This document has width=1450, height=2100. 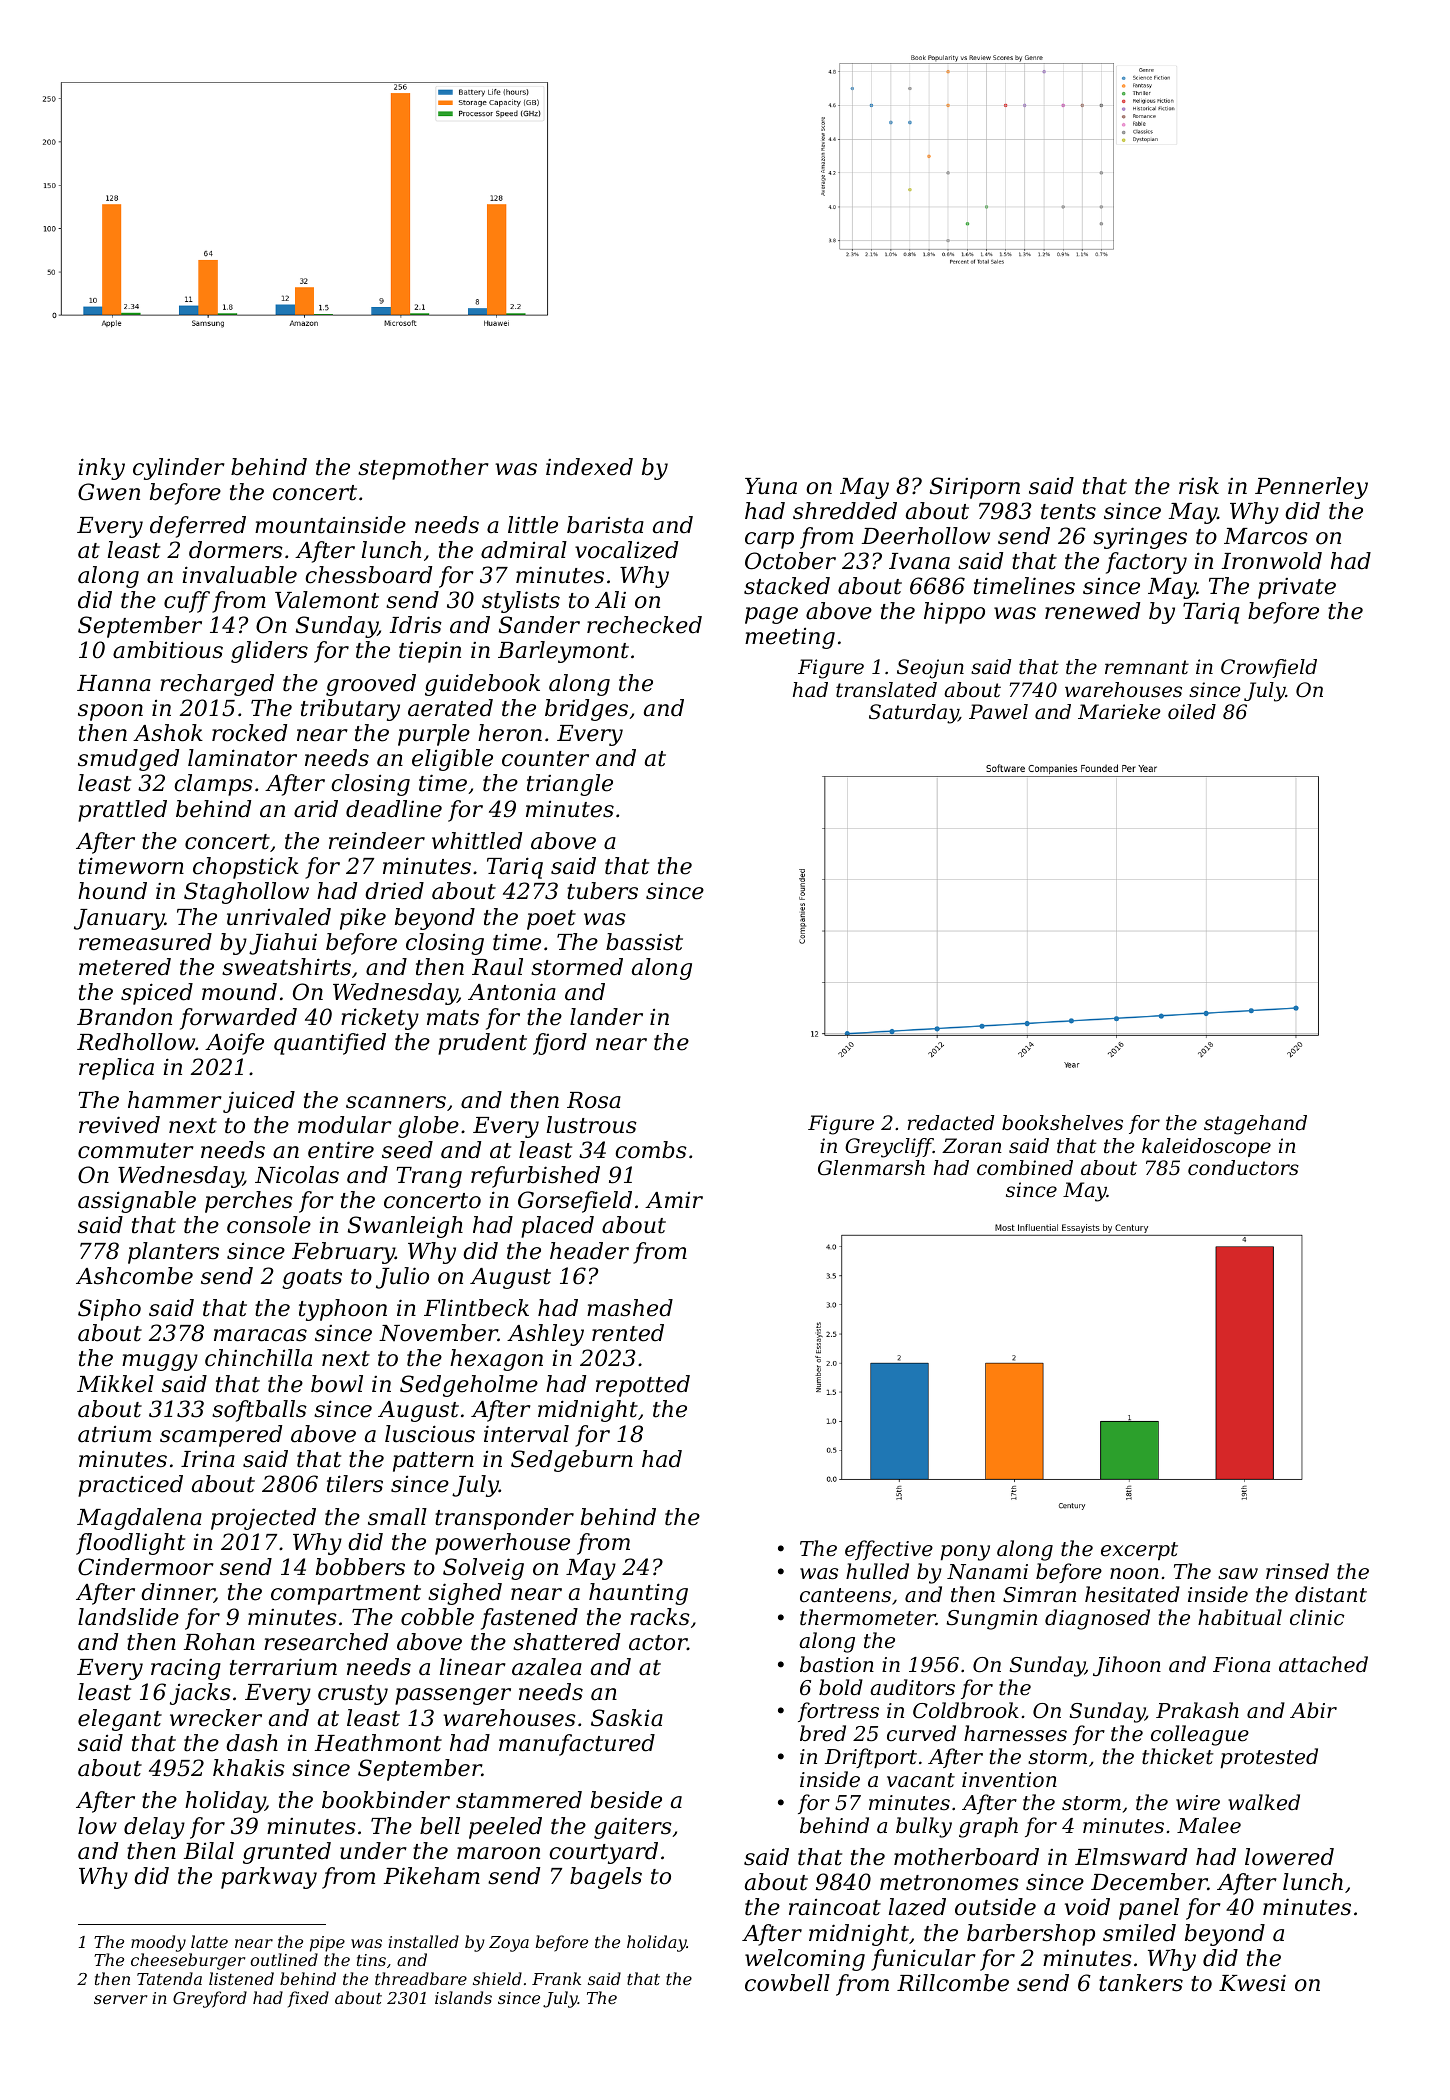 What do you see at coordinates (236, 550) in the document?
I see `dormers` at bounding box center [236, 550].
